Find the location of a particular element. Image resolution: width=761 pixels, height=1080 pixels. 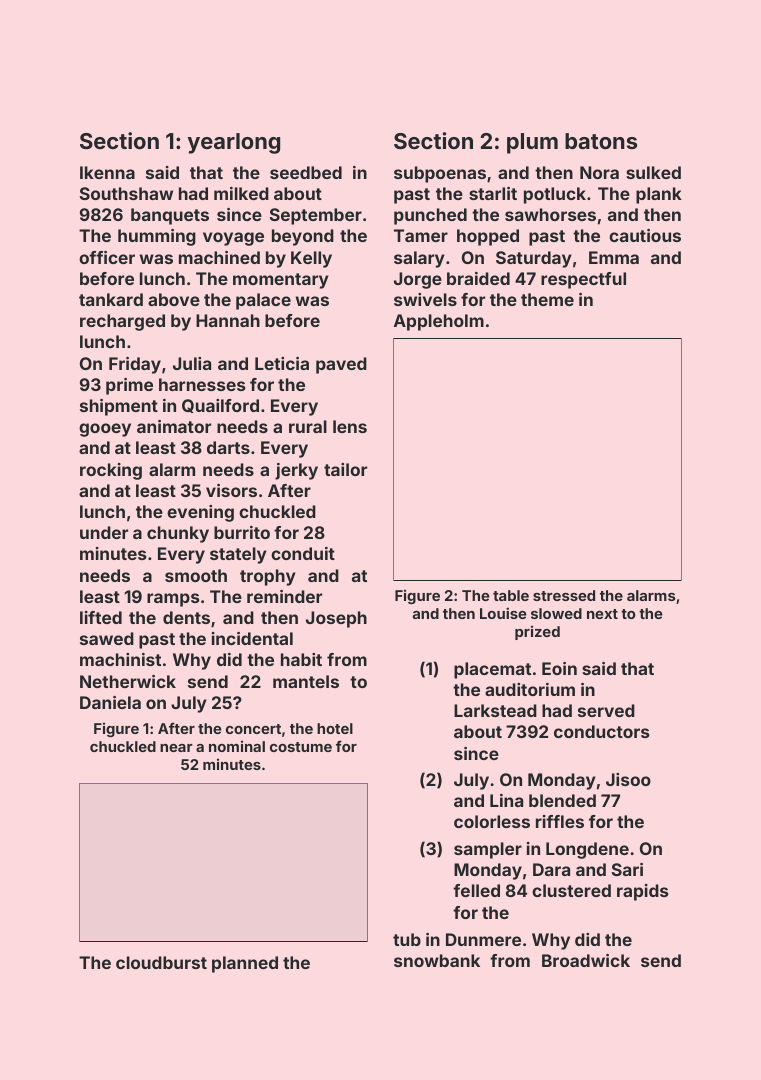

snowbank is located at coordinates (437, 960).
